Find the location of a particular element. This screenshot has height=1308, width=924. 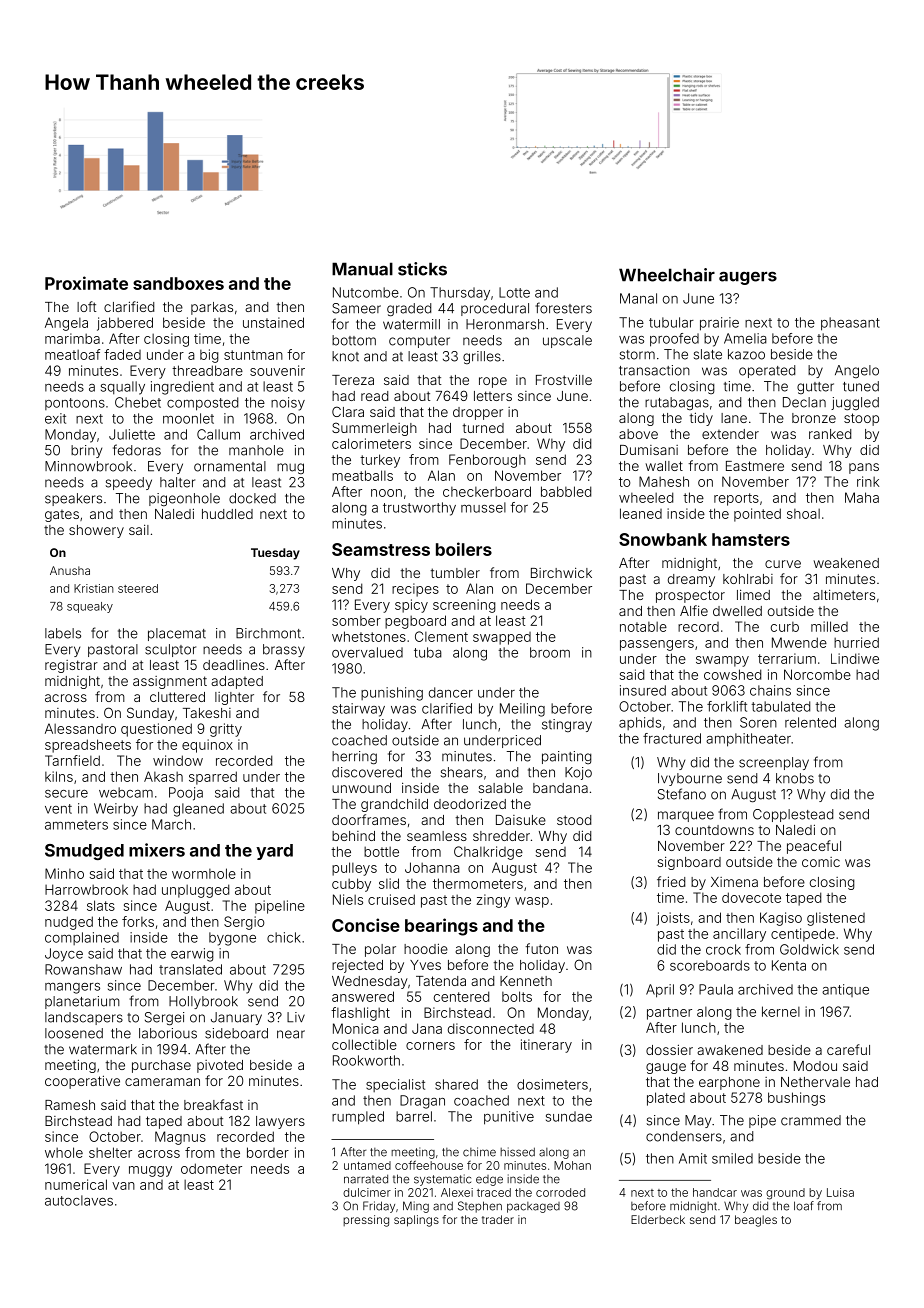

screenplay is located at coordinates (774, 763).
